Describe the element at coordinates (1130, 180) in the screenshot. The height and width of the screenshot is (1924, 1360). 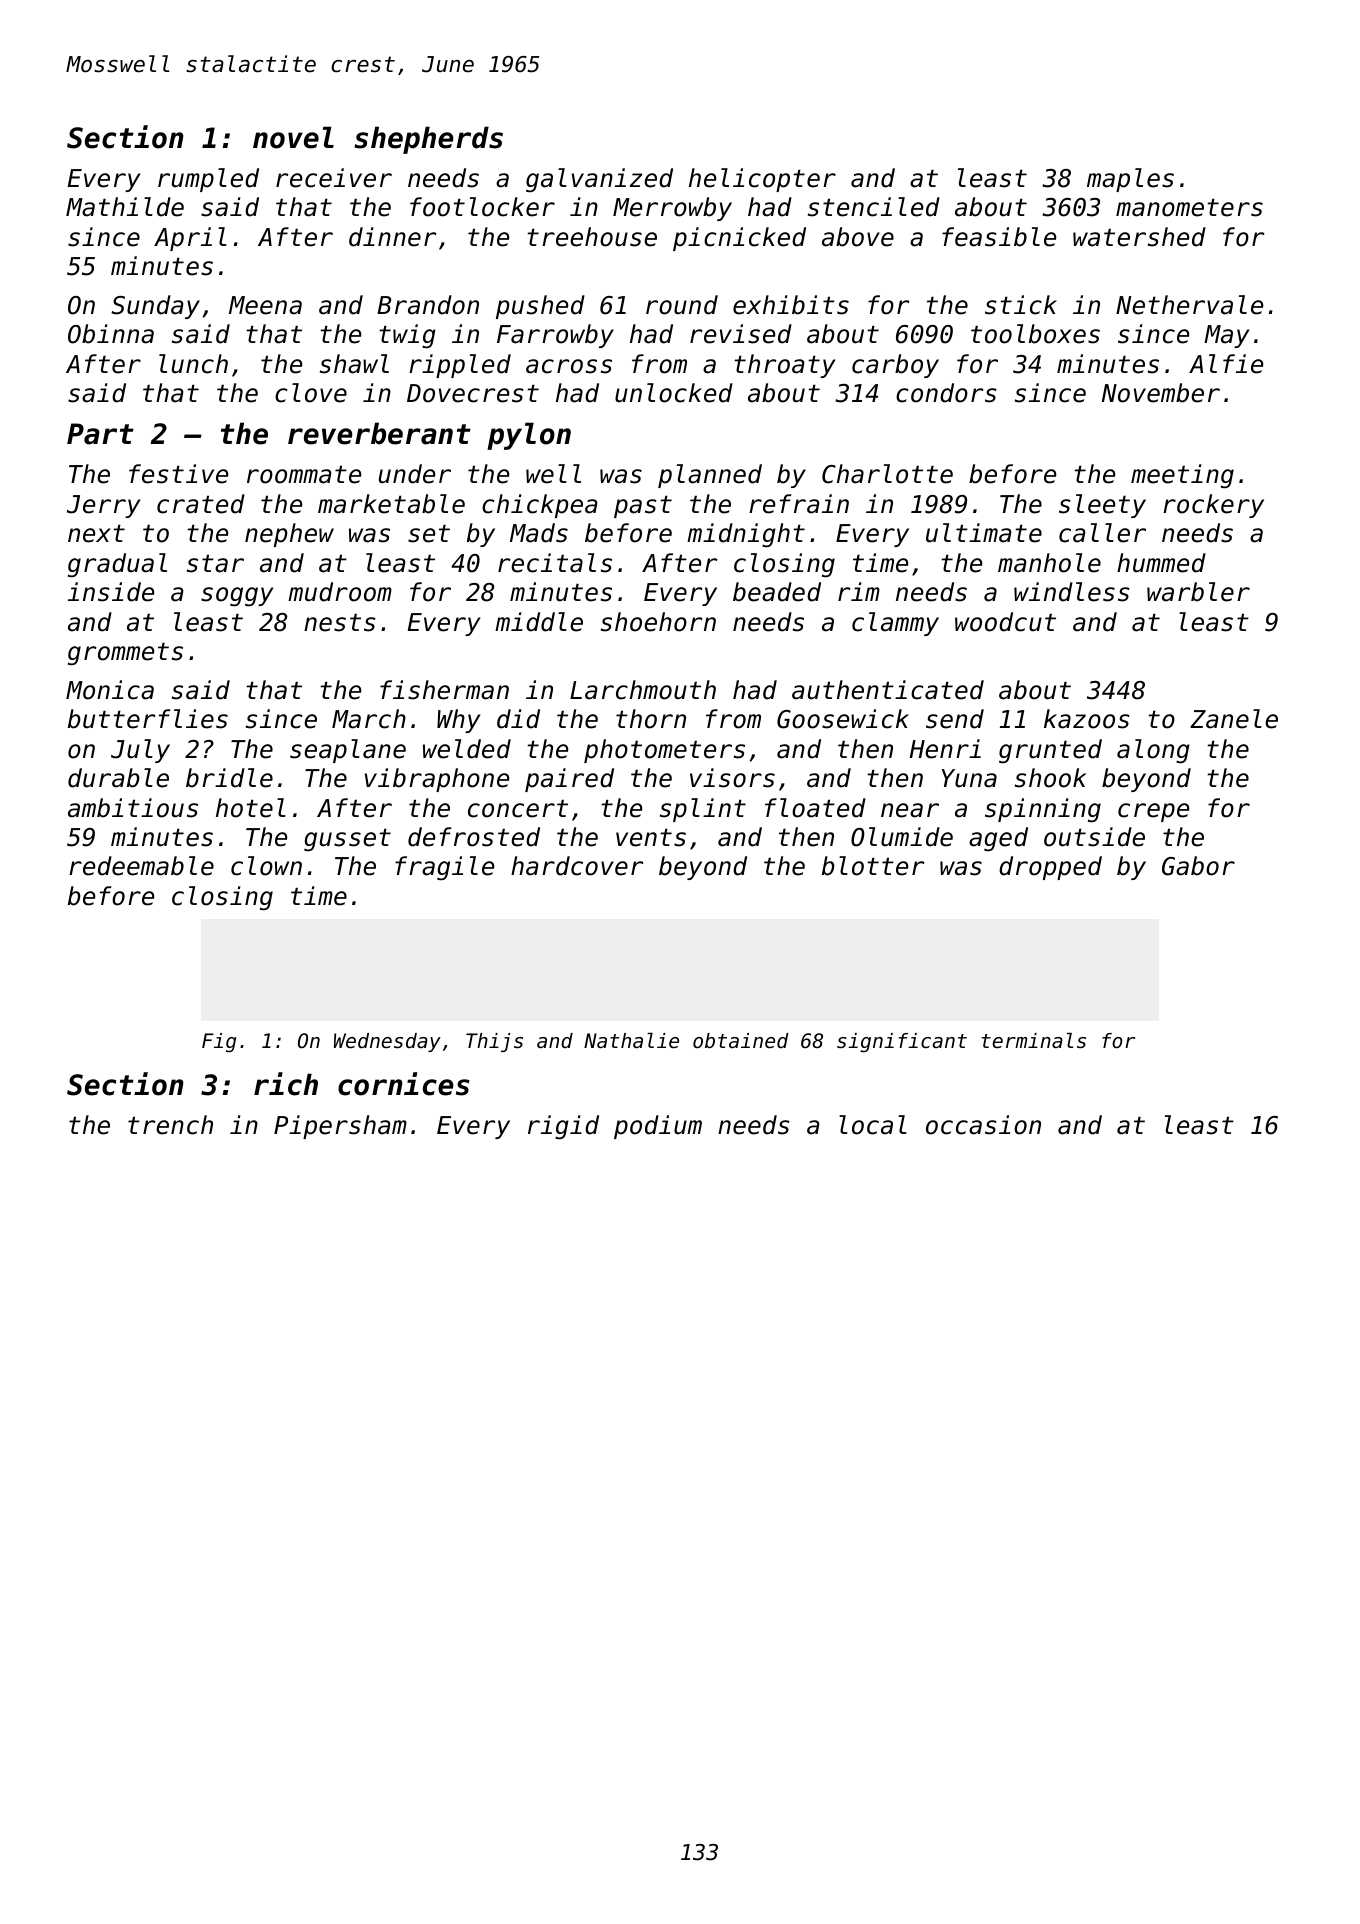
I see `maples` at that location.
